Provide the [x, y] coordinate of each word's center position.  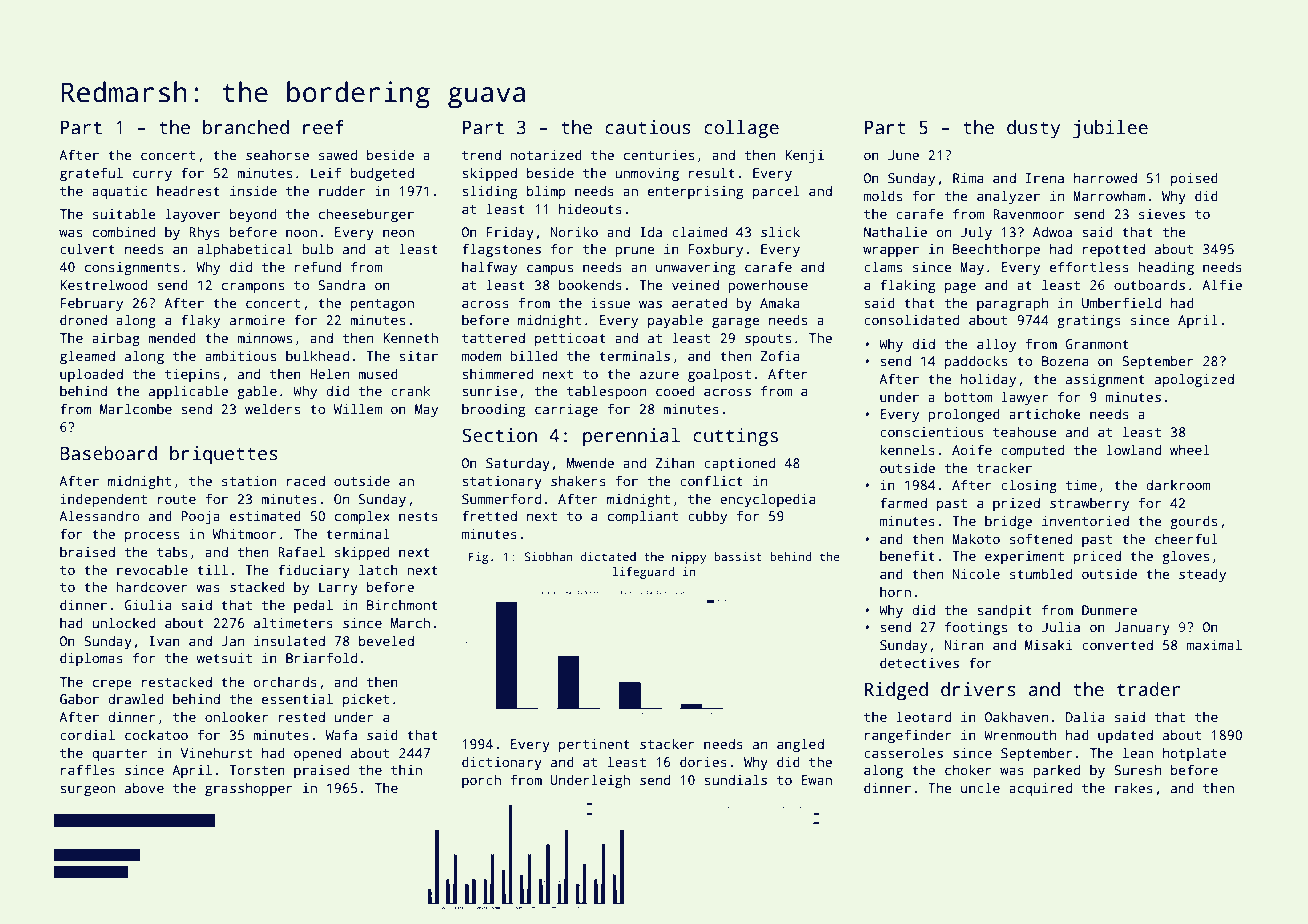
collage [741, 129]
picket [366, 700]
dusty [1033, 129]
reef [323, 127]
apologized [1194, 380]
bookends [590, 284]
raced [306, 480]
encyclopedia [767, 500]
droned [83, 319]
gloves [1185, 557]
